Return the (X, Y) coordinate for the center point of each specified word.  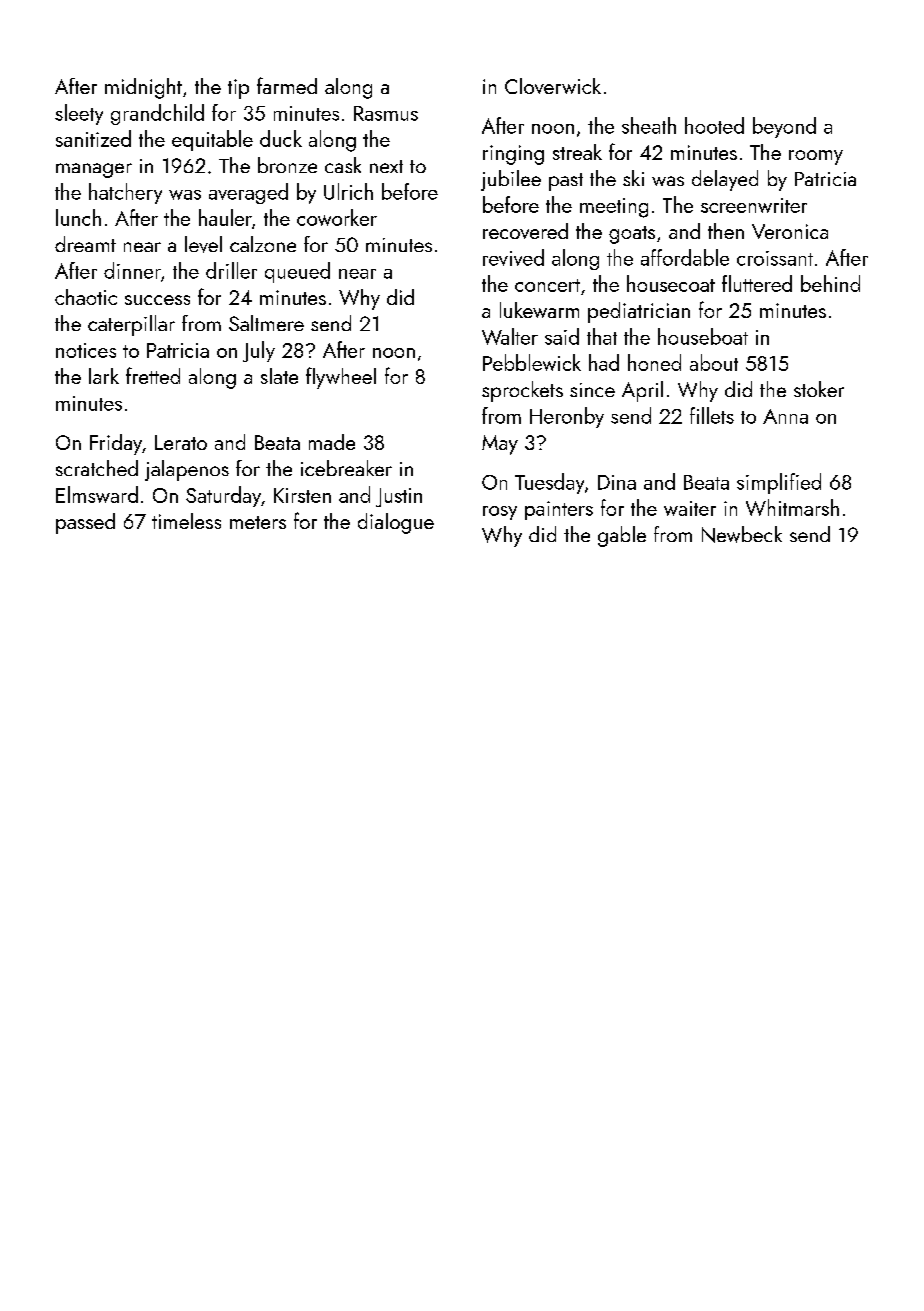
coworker (337, 217)
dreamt (85, 244)
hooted (714, 125)
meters (258, 522)
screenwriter (754, 205)
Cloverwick (553, 86)
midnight (143, 88)
